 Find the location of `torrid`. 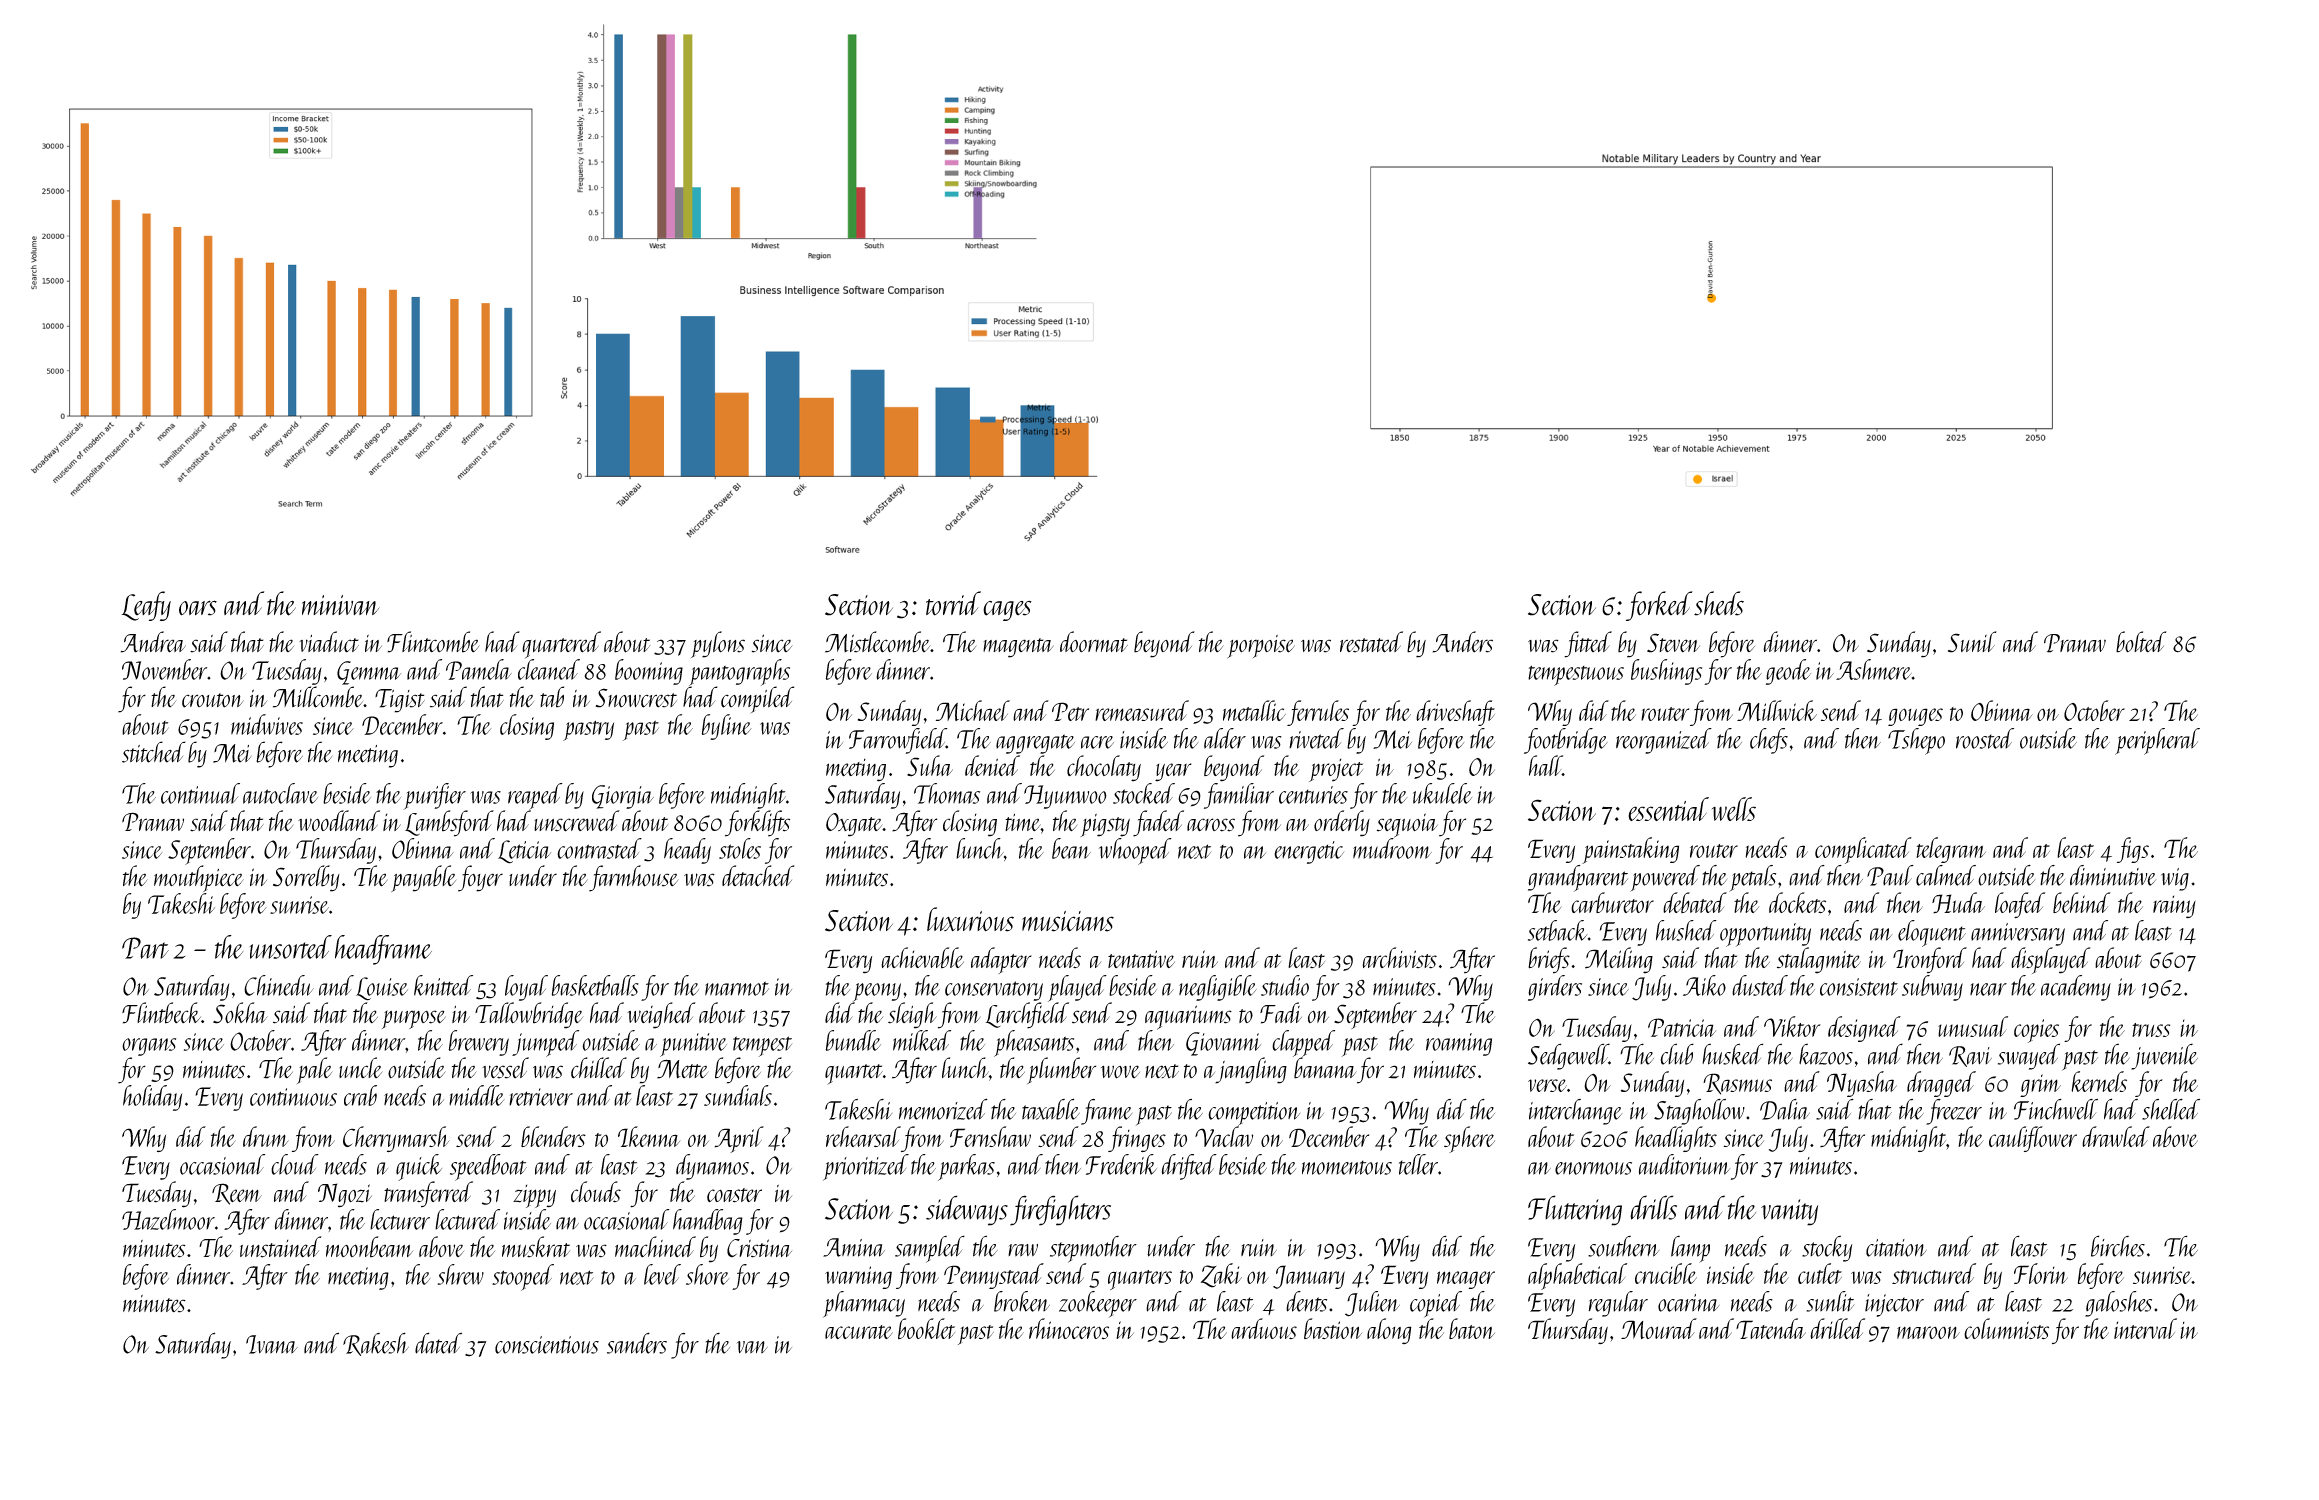

torrid is located at coordinates (953, 603).
